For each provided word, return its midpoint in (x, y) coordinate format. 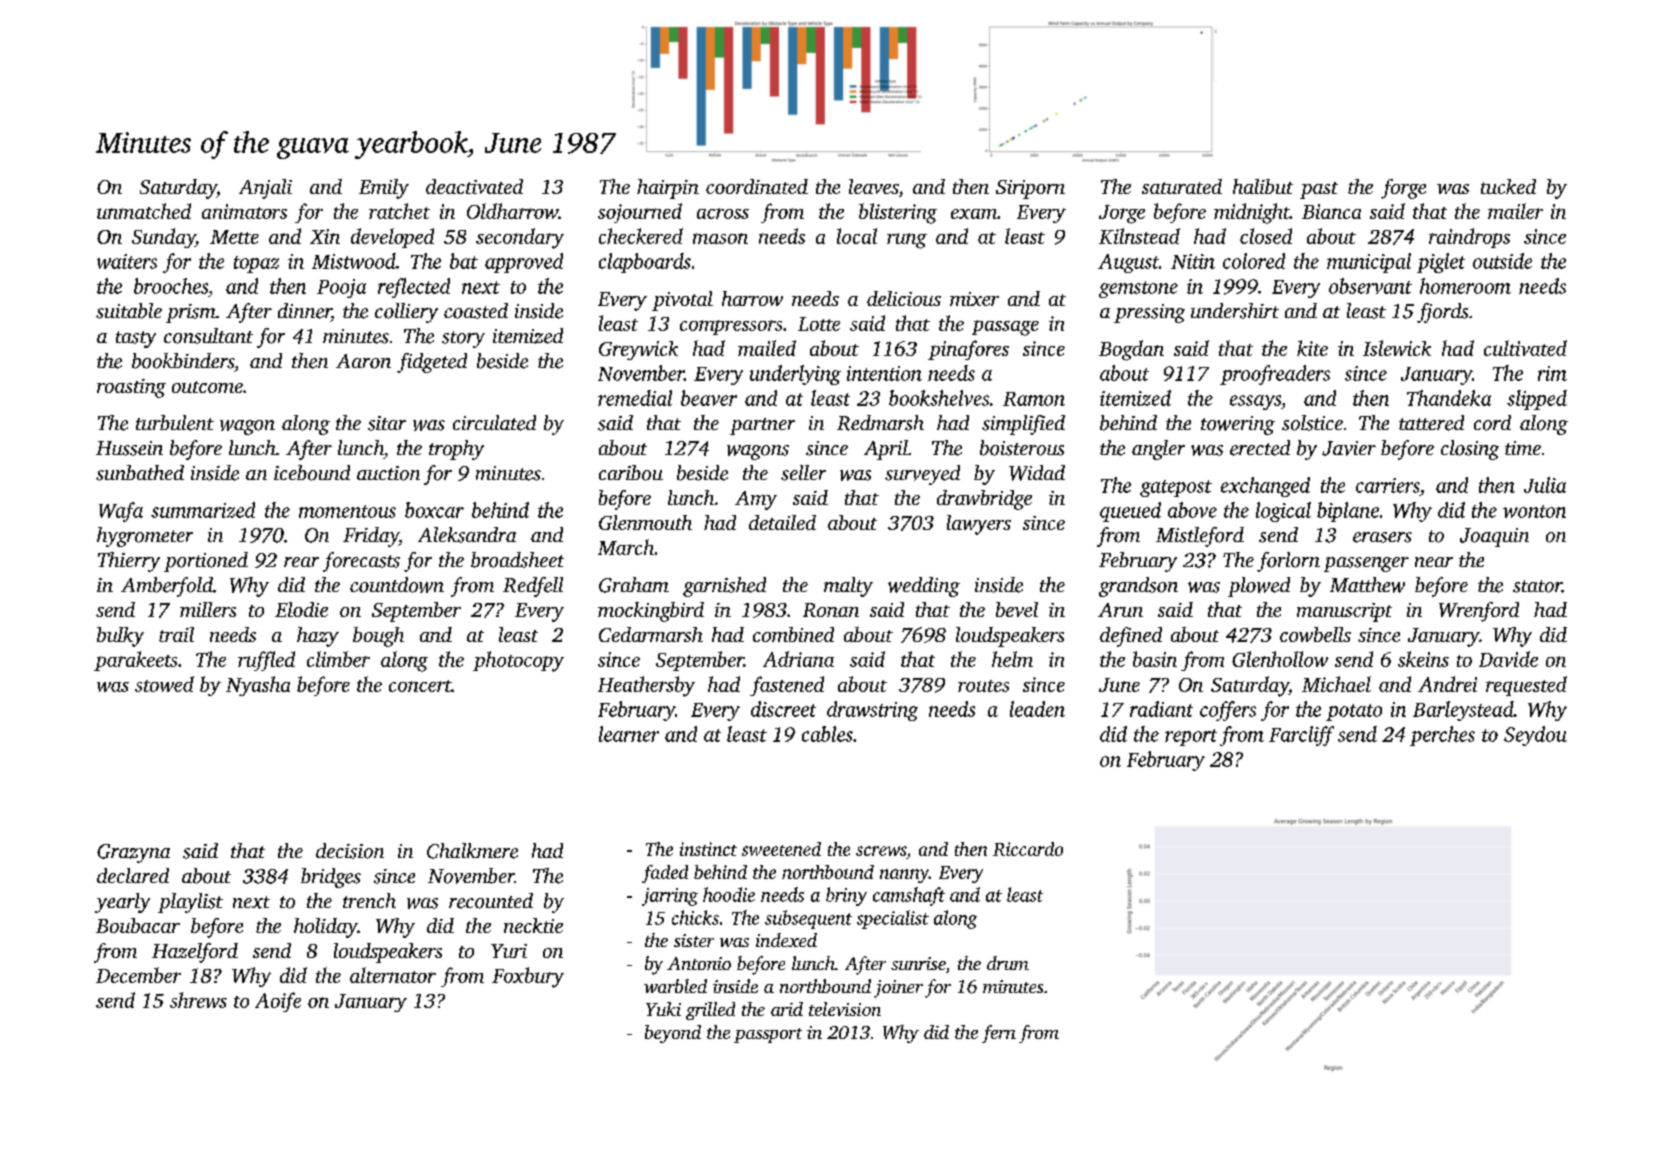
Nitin (1193, 261)
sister (694, 940)
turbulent (175, 423)
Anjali (265, 189)
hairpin (668, 189)
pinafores (968, 350)
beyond (673, 1034)
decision (350, 851)
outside (1502, 261)
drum (1008, 963)
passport (768, 1035)
